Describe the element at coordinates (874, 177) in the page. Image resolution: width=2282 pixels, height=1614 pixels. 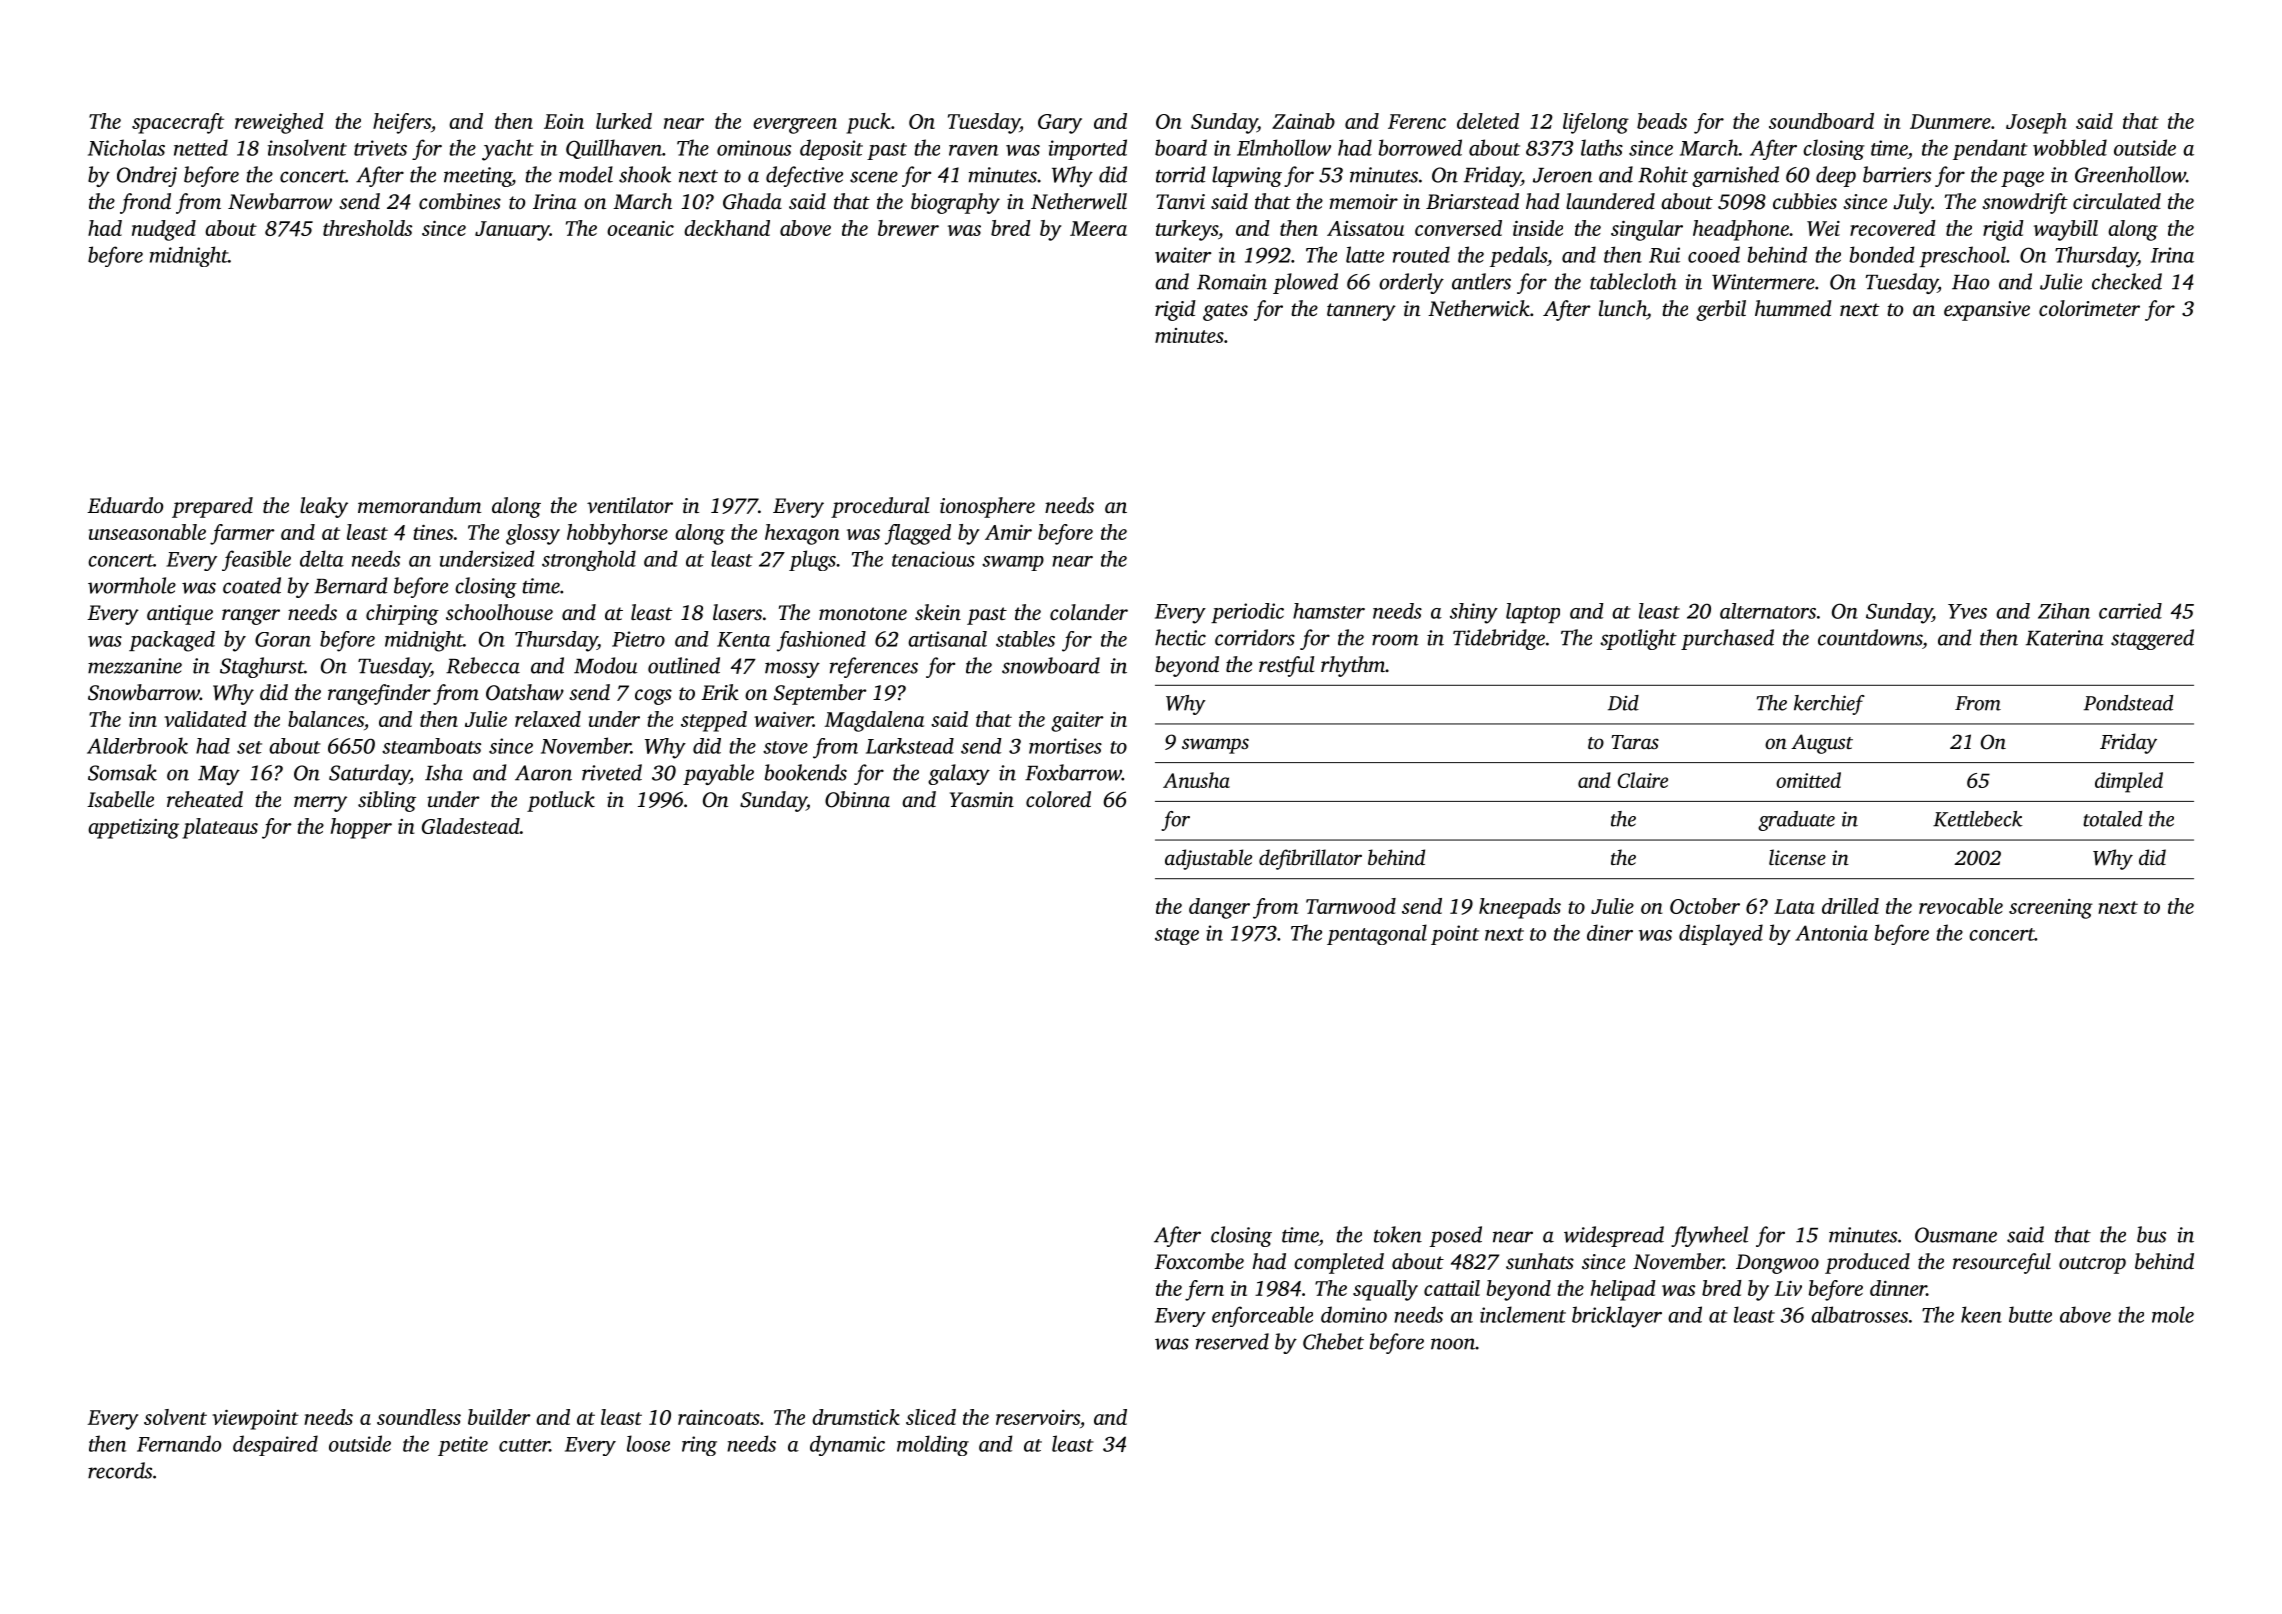
I see `scene` at that location.
